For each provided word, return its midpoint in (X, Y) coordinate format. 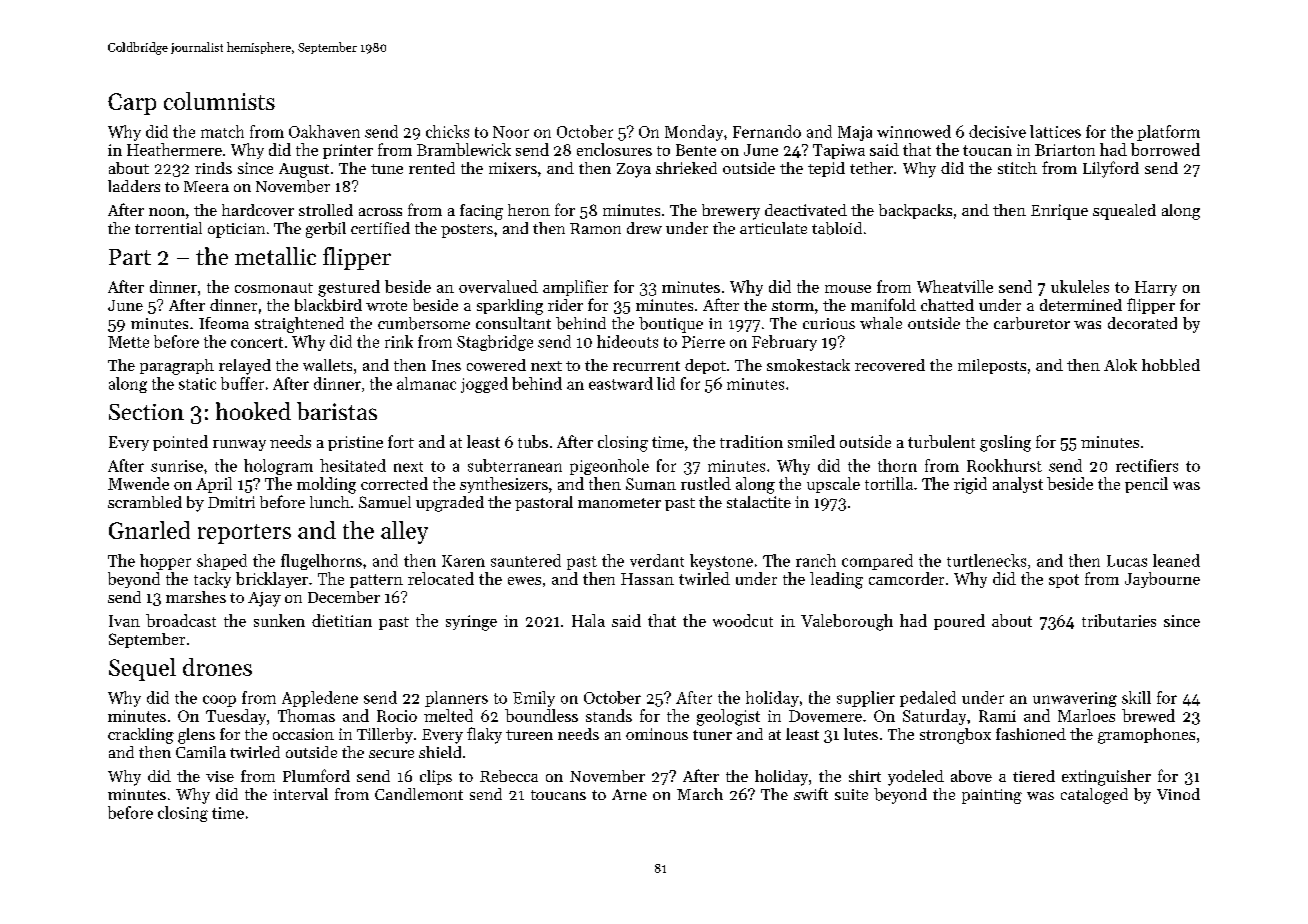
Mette (128, 342)
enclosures (614, 149)
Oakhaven (324, 131)
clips (436, 777)
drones (217, 667)
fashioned (1031, 734)
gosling (1005, 443)
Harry (1156, 288)
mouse (848, 289)
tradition (751, 441)
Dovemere (825, 716)
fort (401, 441)
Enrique (1059, 212)
